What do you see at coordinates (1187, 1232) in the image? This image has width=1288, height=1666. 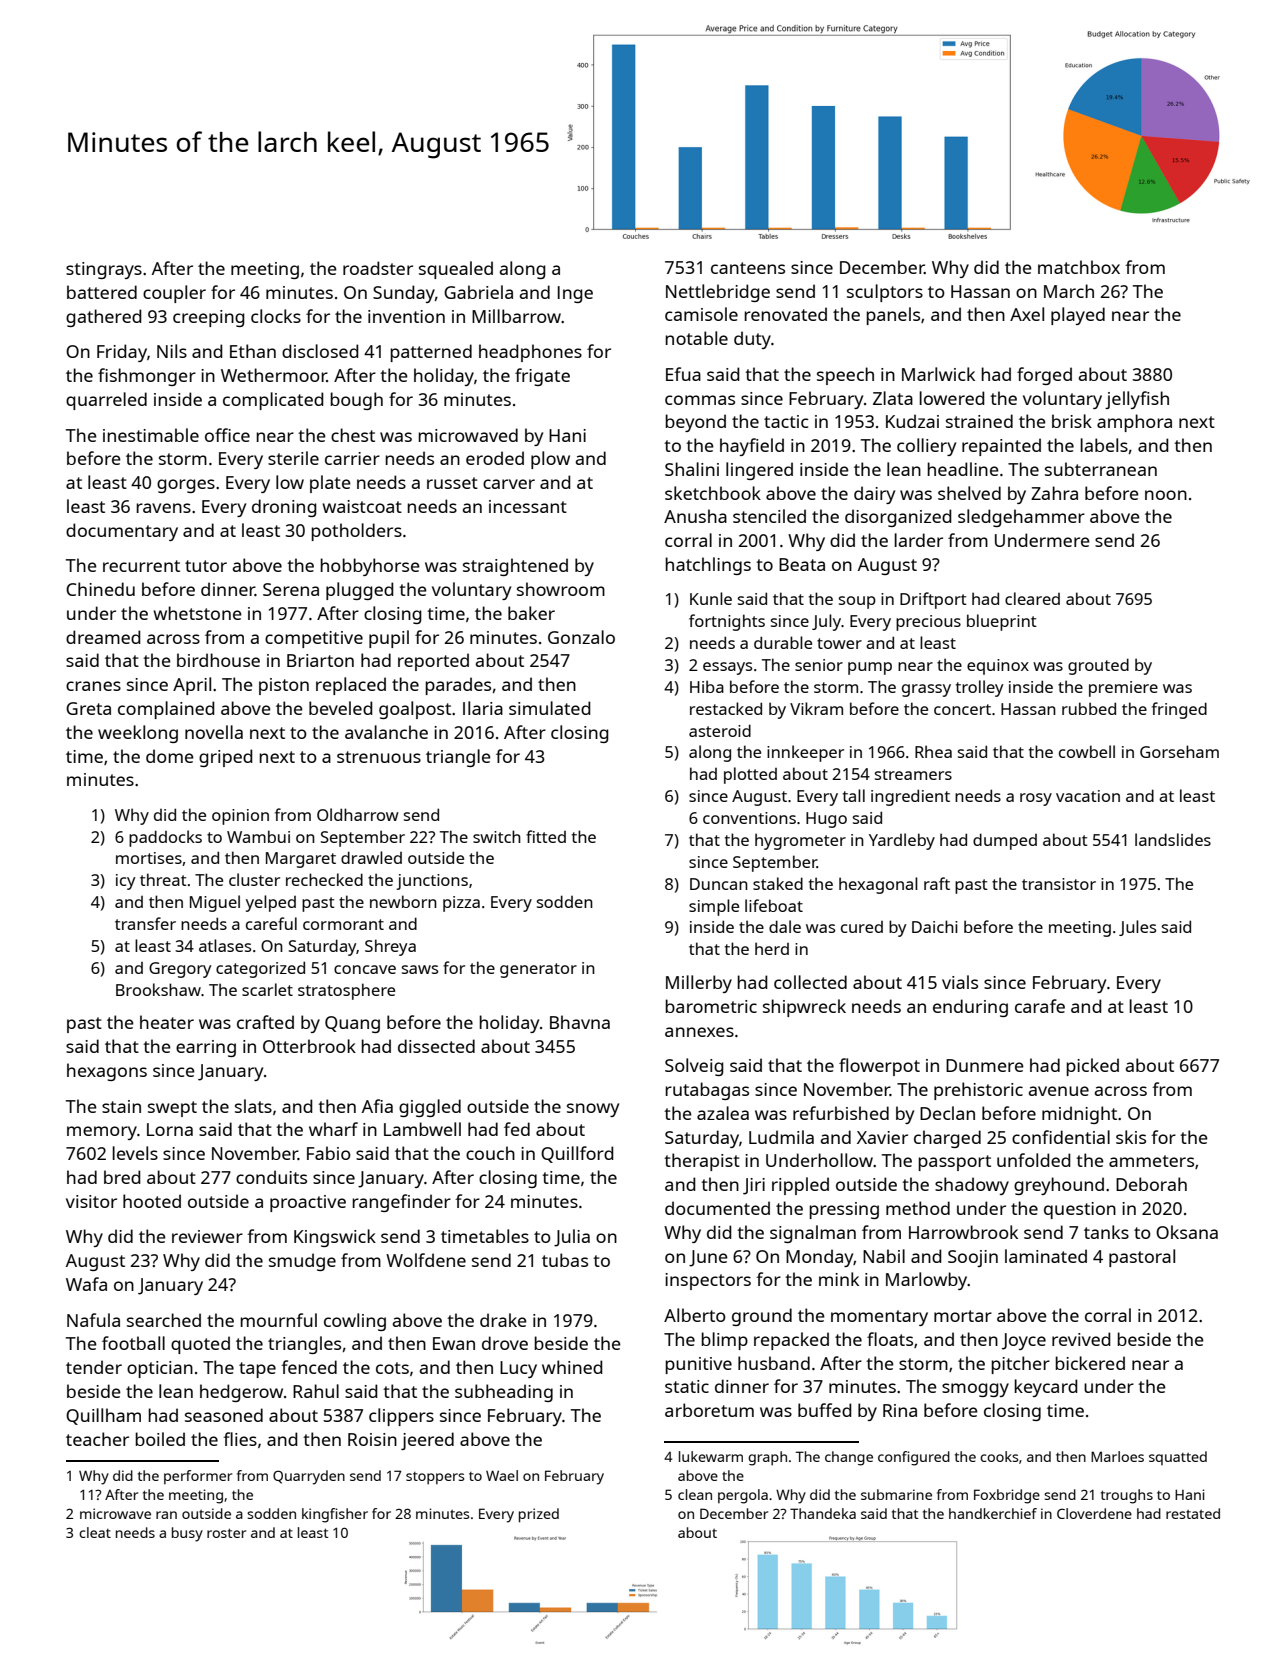 I see `Oksana` at bounding box center [1187, 1232].
